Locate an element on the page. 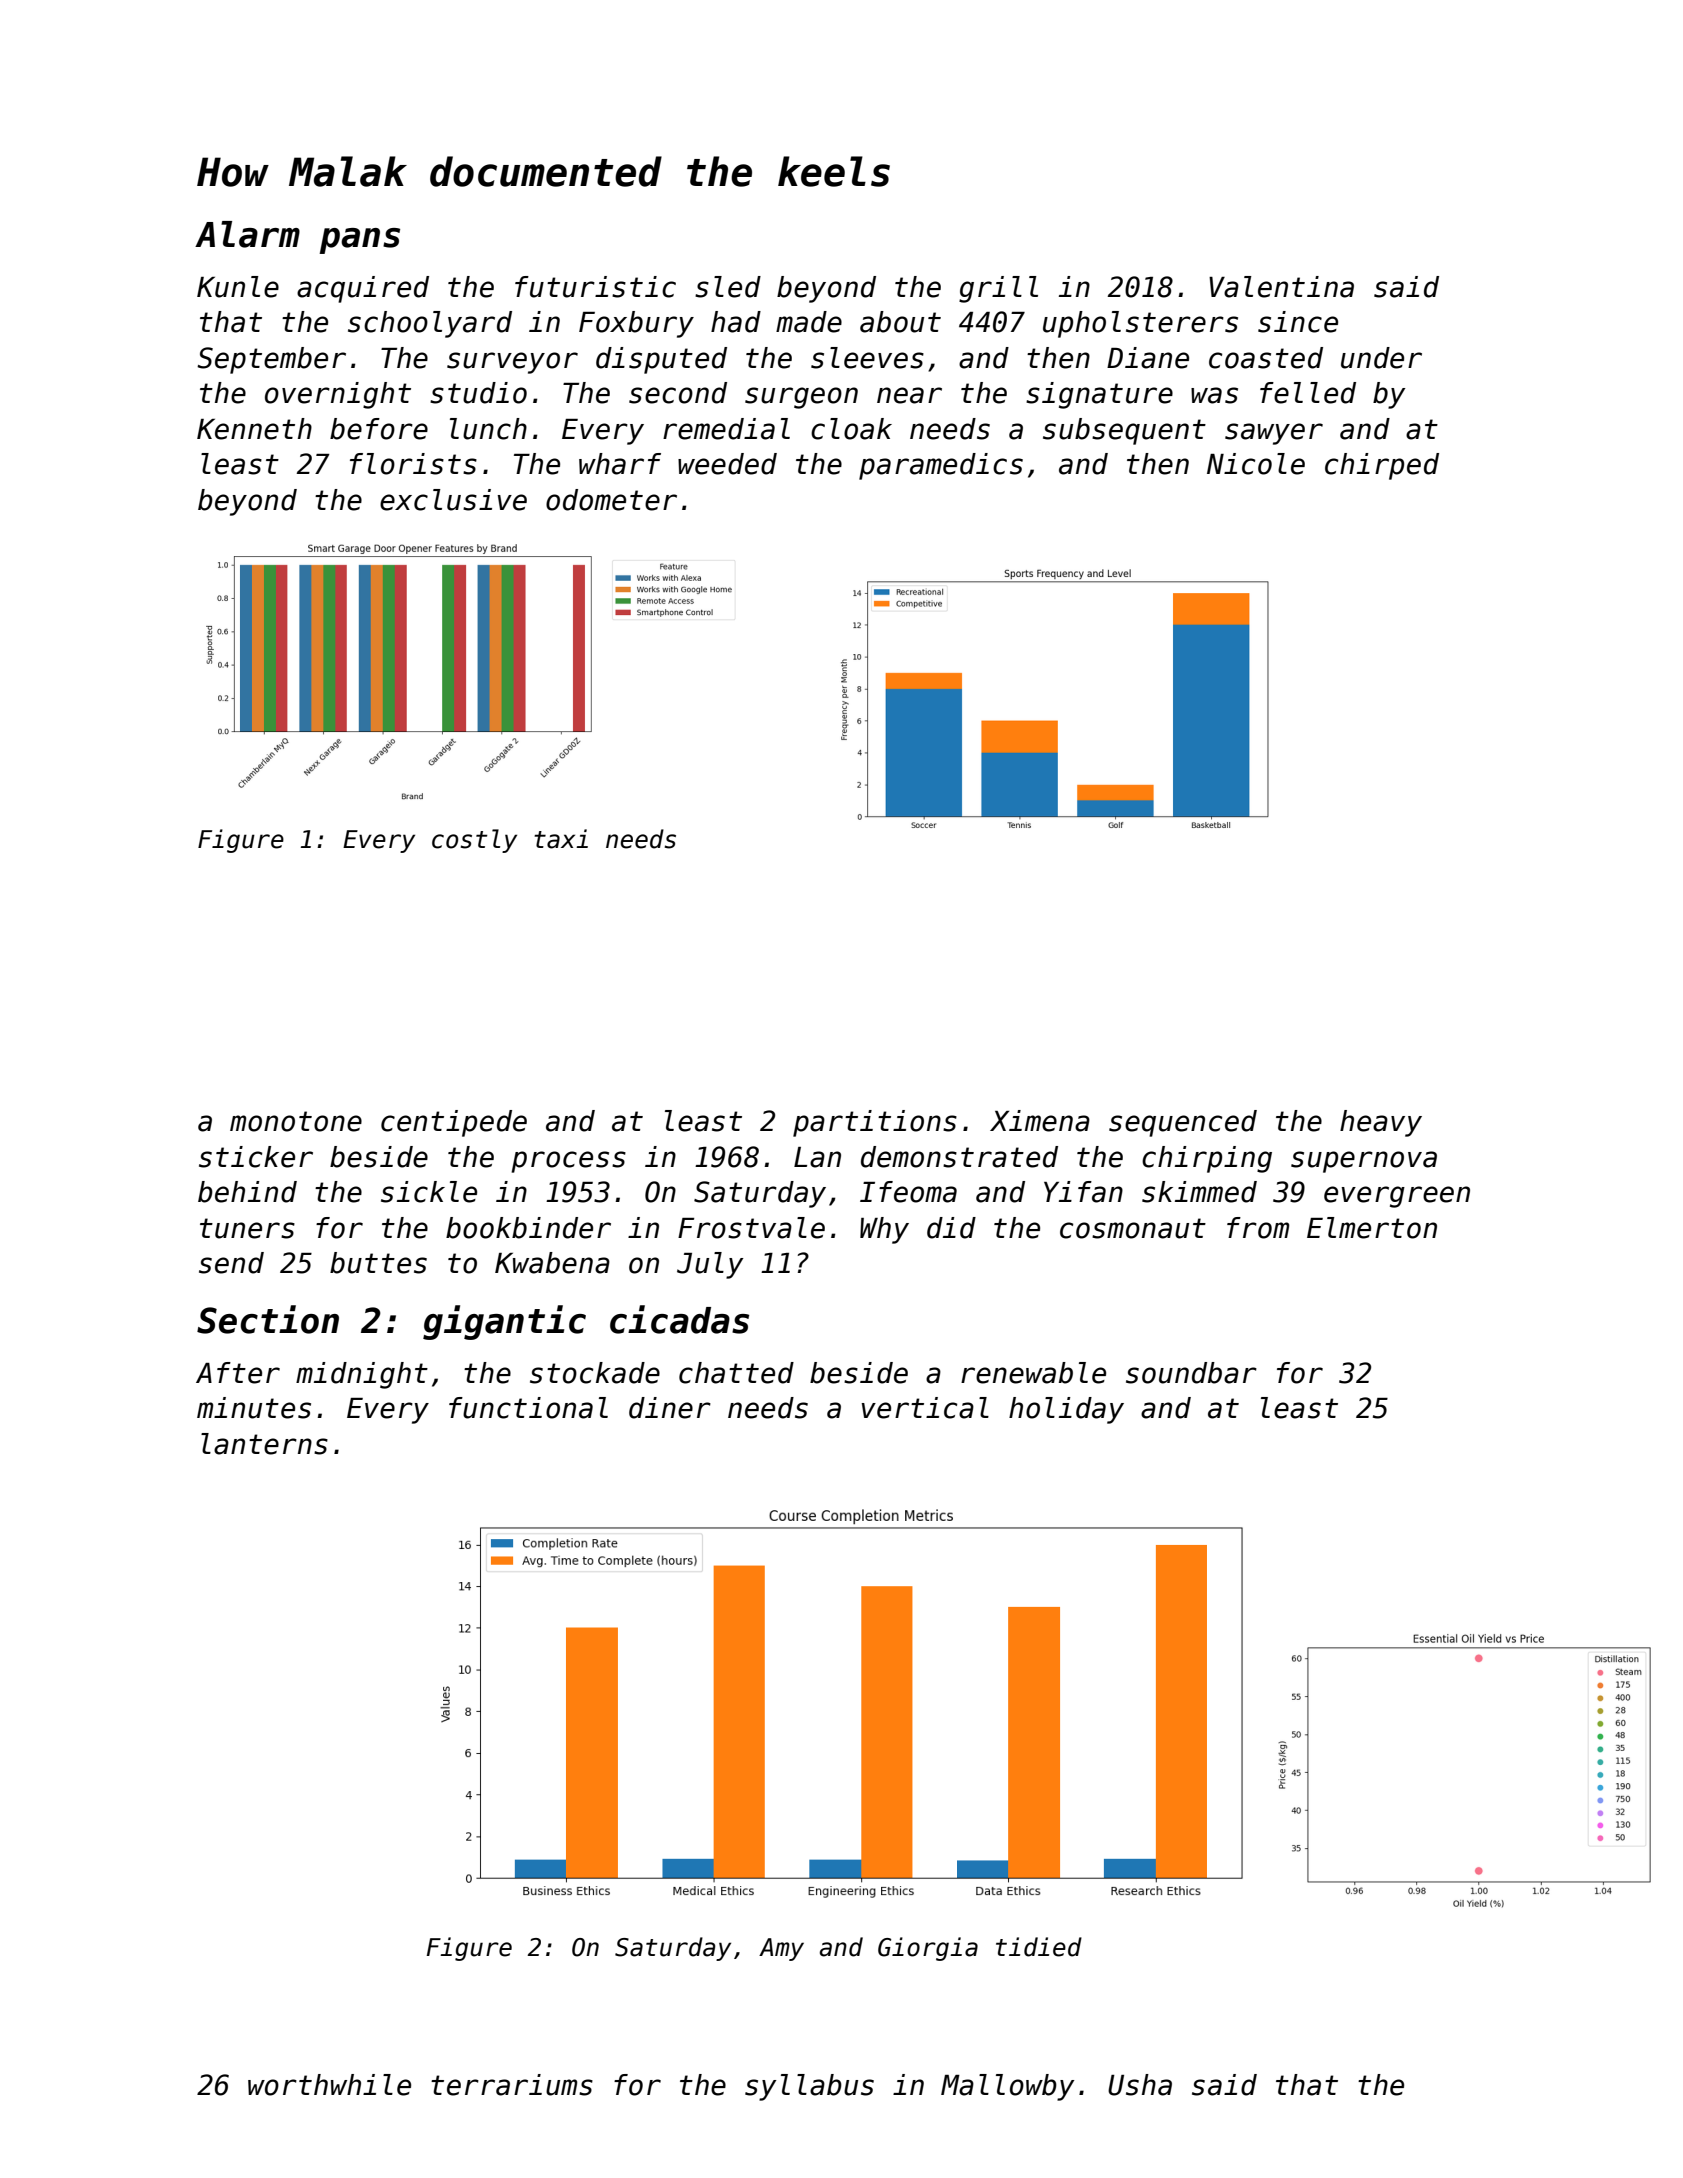 The image size is (1683, 2178). sticker is located at coordinates (256, 1157).
